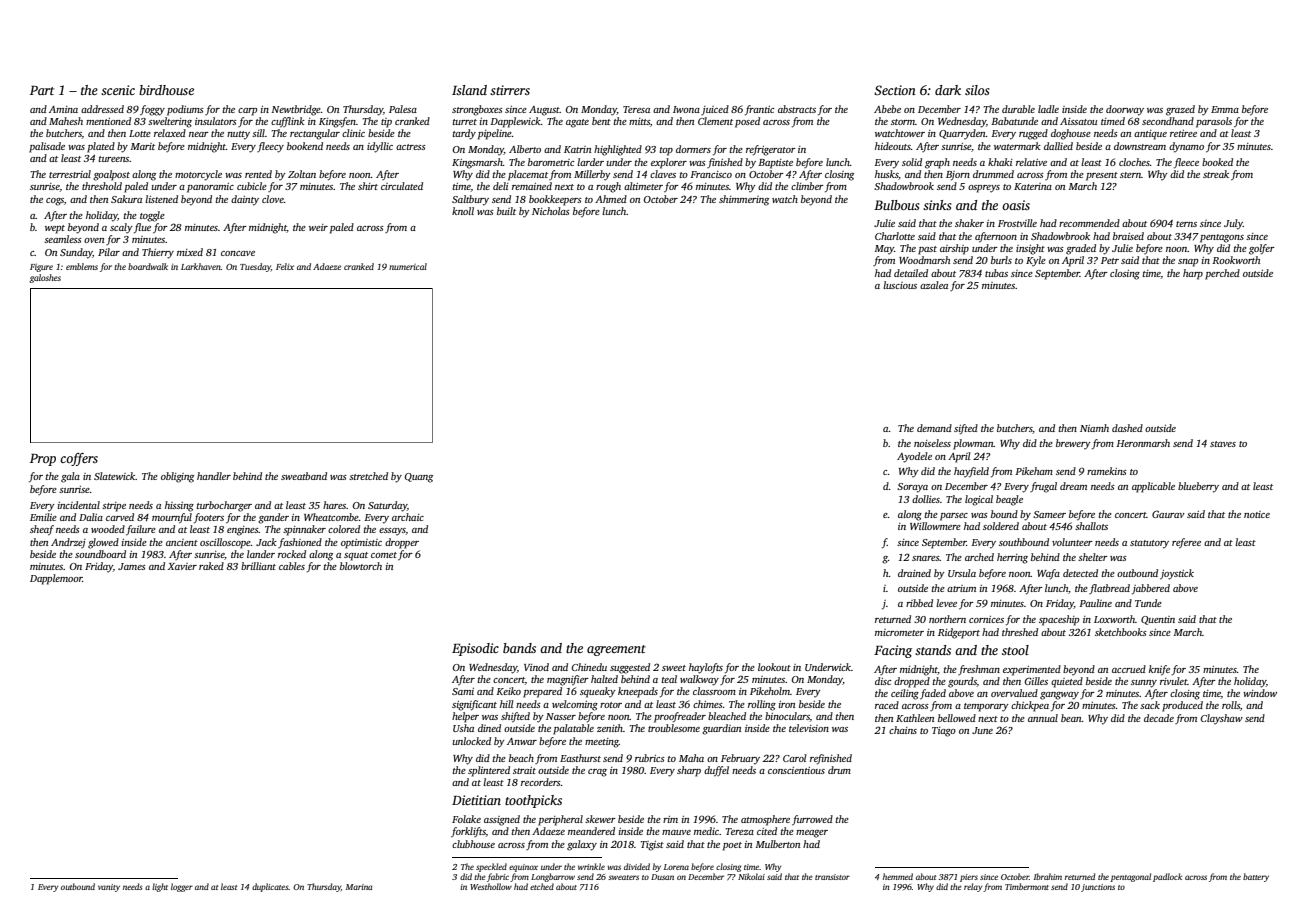 This image has width=1308, height=924. What do you see at coordinates (1127, 428) in the image?
I see `dashed` at bounding box center [1127, 428].
